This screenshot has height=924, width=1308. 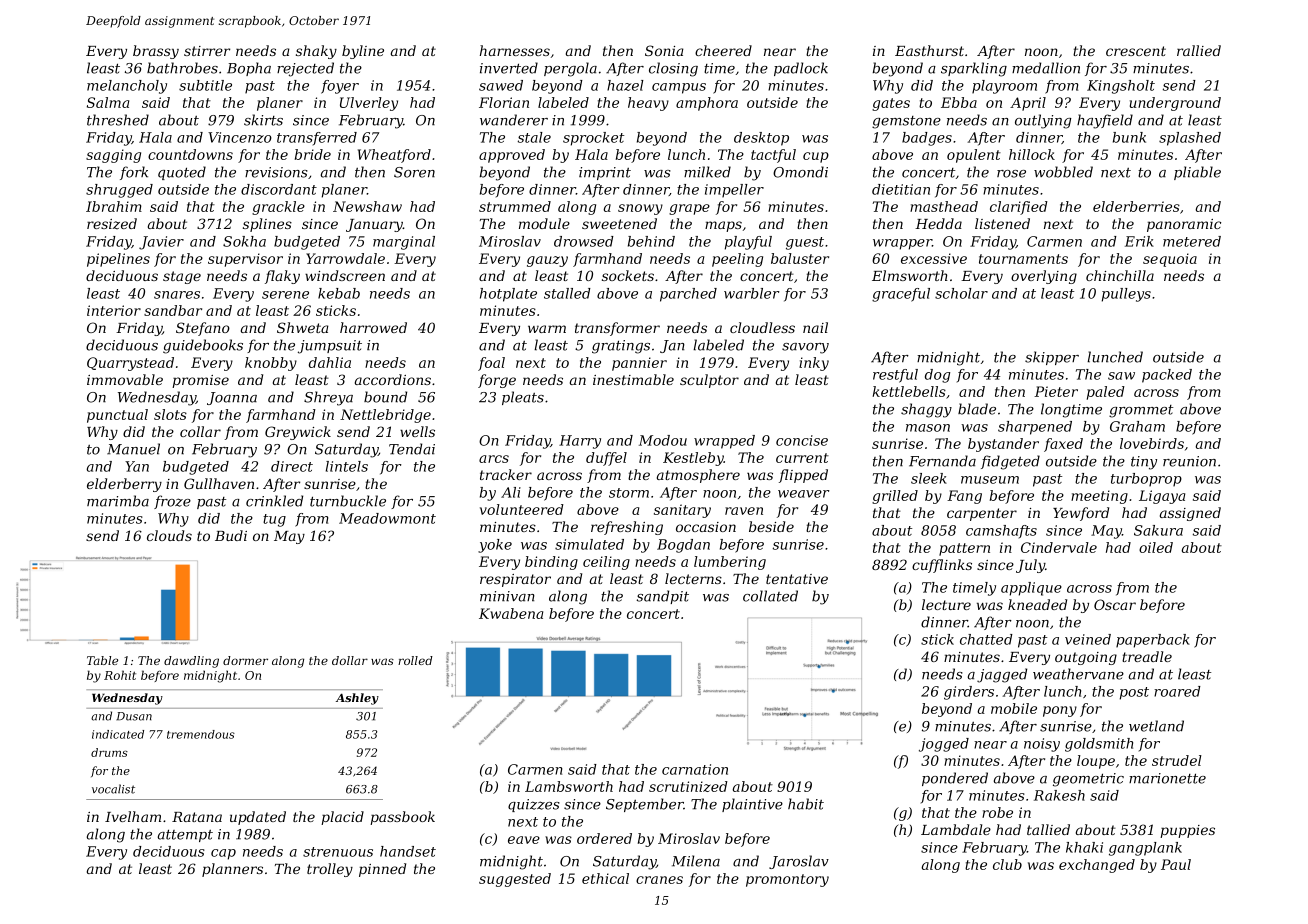 I want to click on Milena, so click(x=696, y=861).
